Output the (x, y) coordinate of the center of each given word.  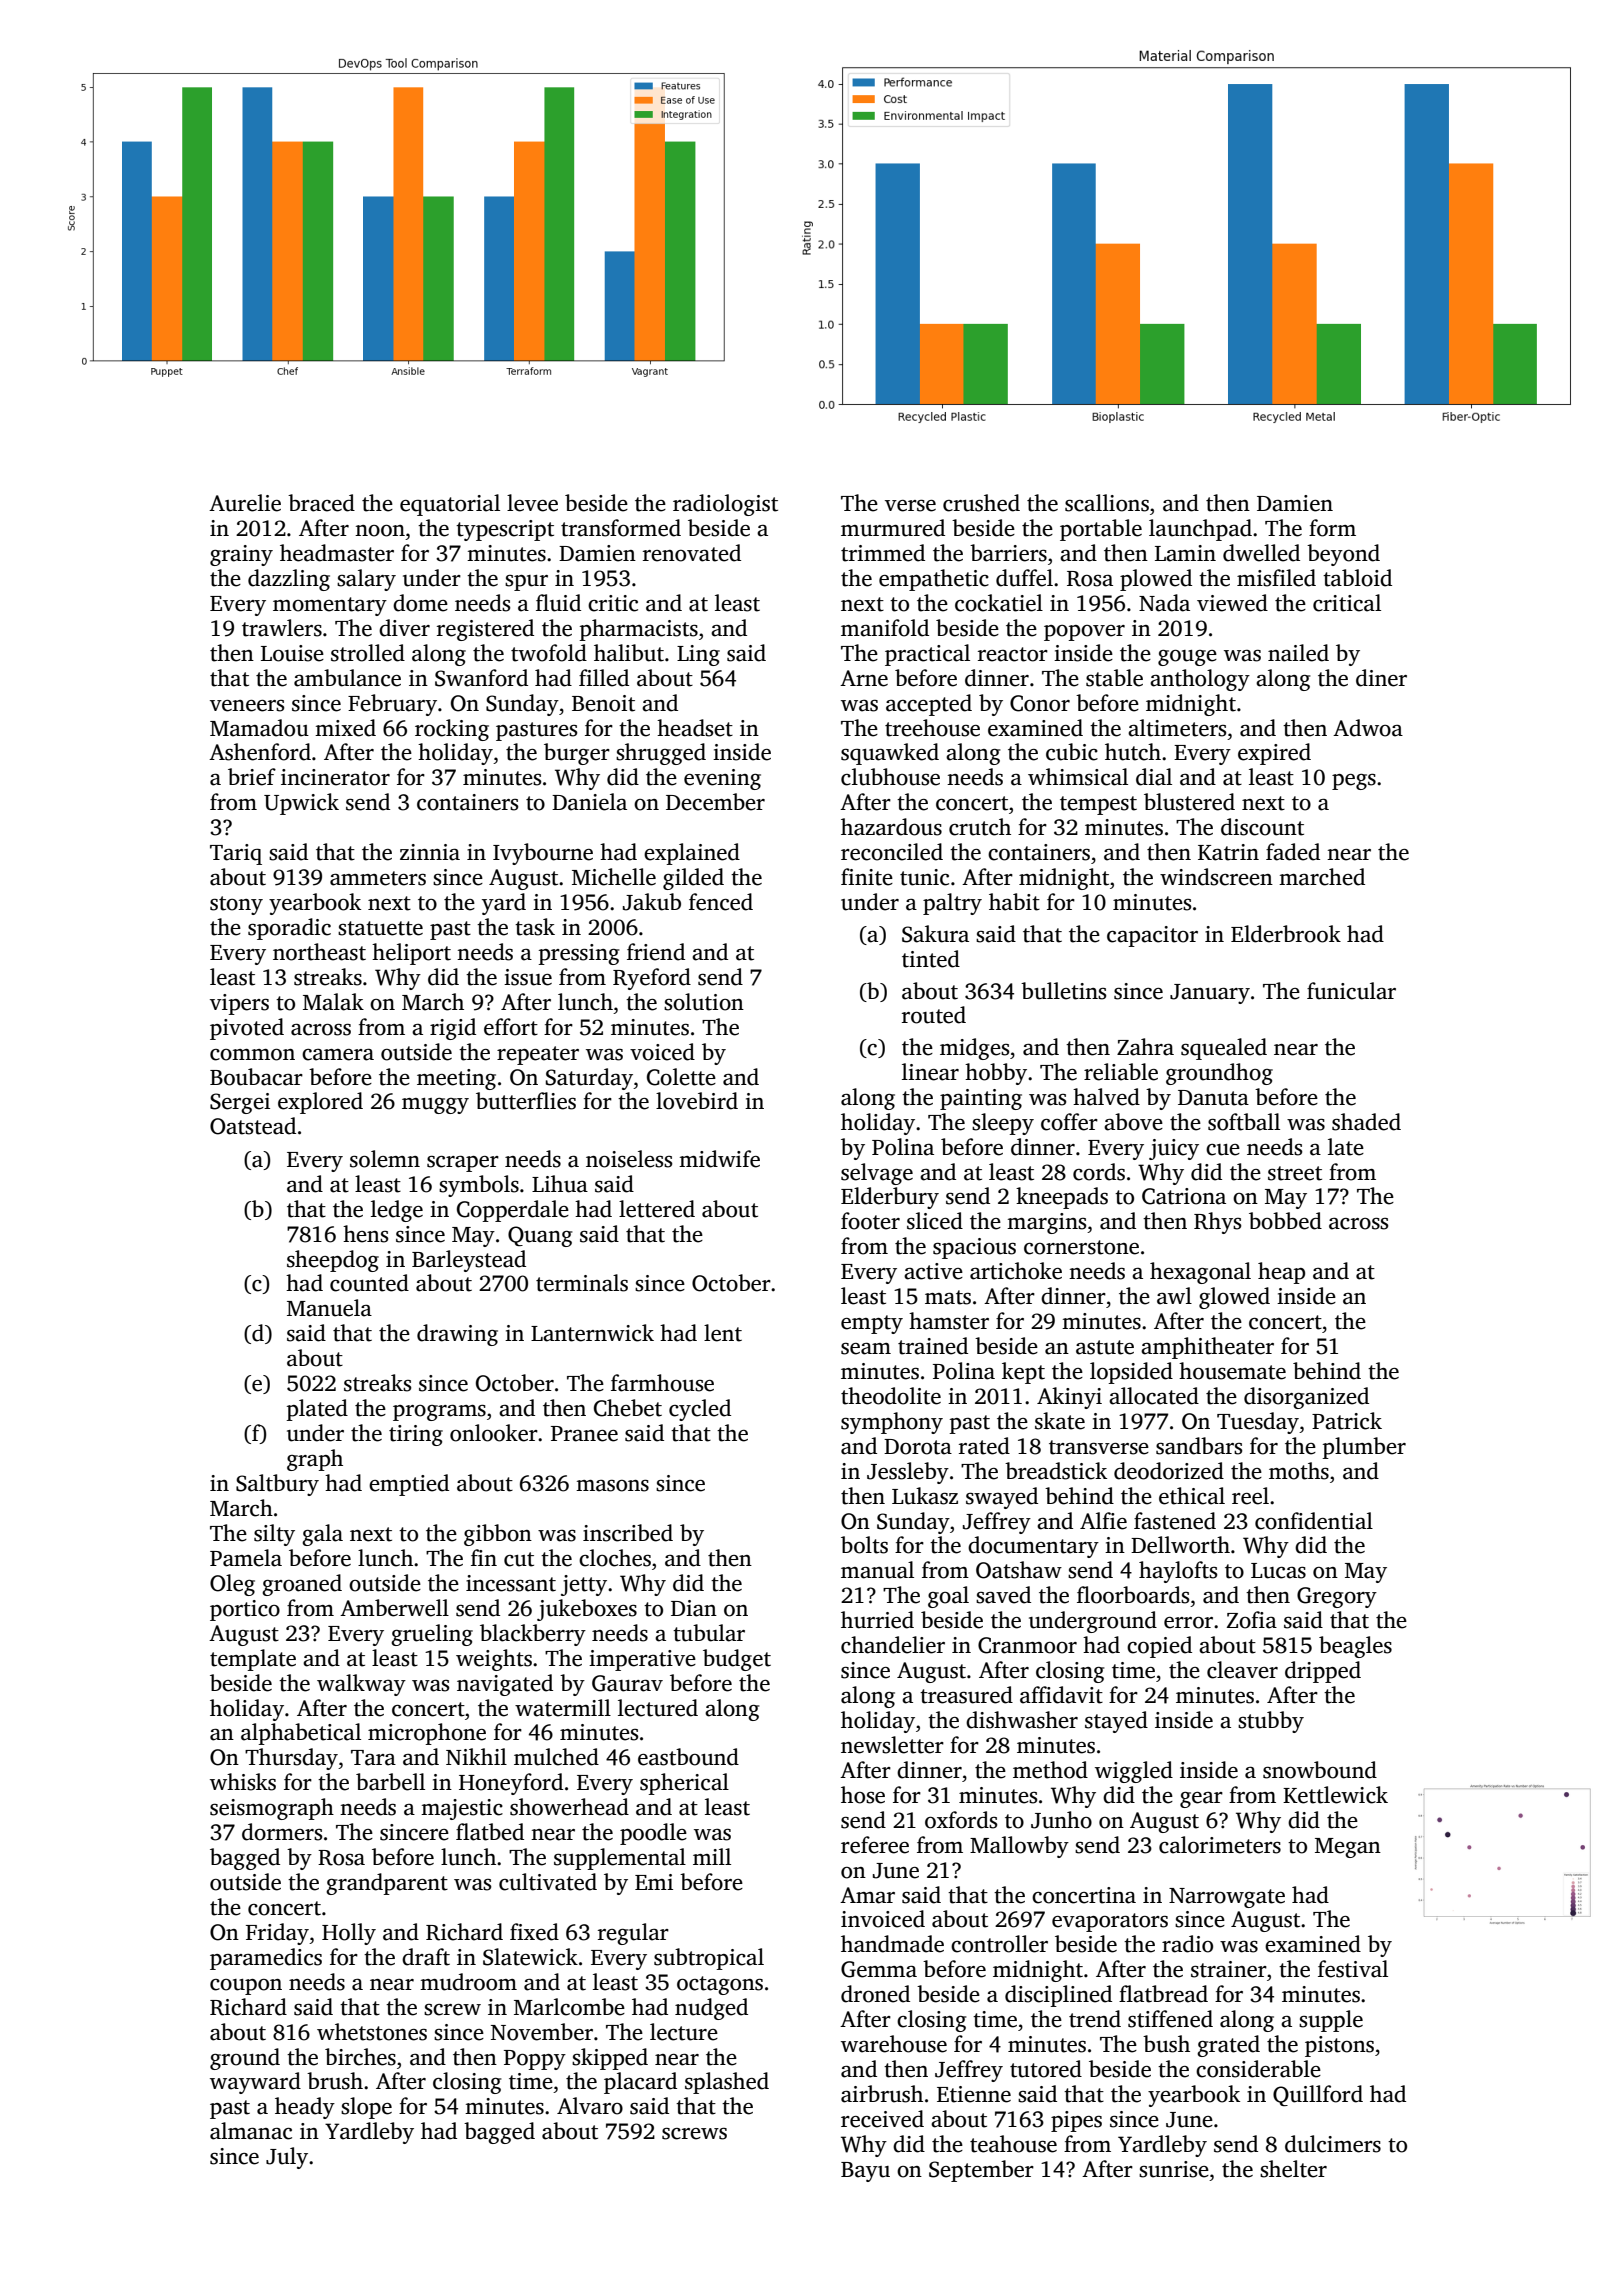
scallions (1107, 503)
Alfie (1103, 1521)
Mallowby (1019, 1847)
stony (236, 905)
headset (695, 728)
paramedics (266, 1959)
